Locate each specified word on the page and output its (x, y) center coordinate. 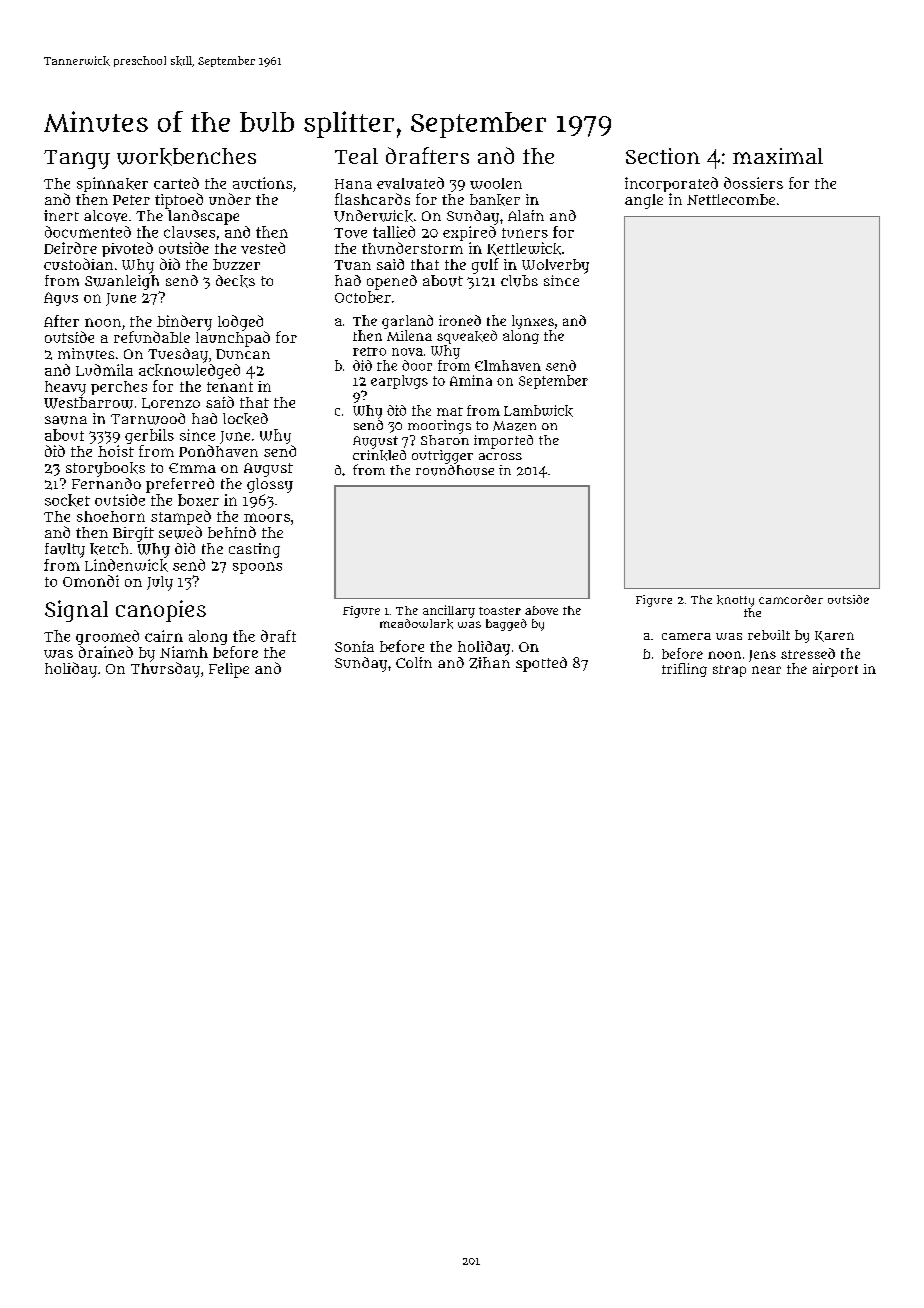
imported (503, 442)
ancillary (449, 611)
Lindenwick (126, 565)
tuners (525, 233)
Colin (414, 662)
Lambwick (538, 411)
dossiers (753, 183)
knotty (735, 601)
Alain (526, 215)
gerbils (149, 436)
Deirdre (70, 248)
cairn (164, 636)
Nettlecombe (731, 199)
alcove (105, 216)
